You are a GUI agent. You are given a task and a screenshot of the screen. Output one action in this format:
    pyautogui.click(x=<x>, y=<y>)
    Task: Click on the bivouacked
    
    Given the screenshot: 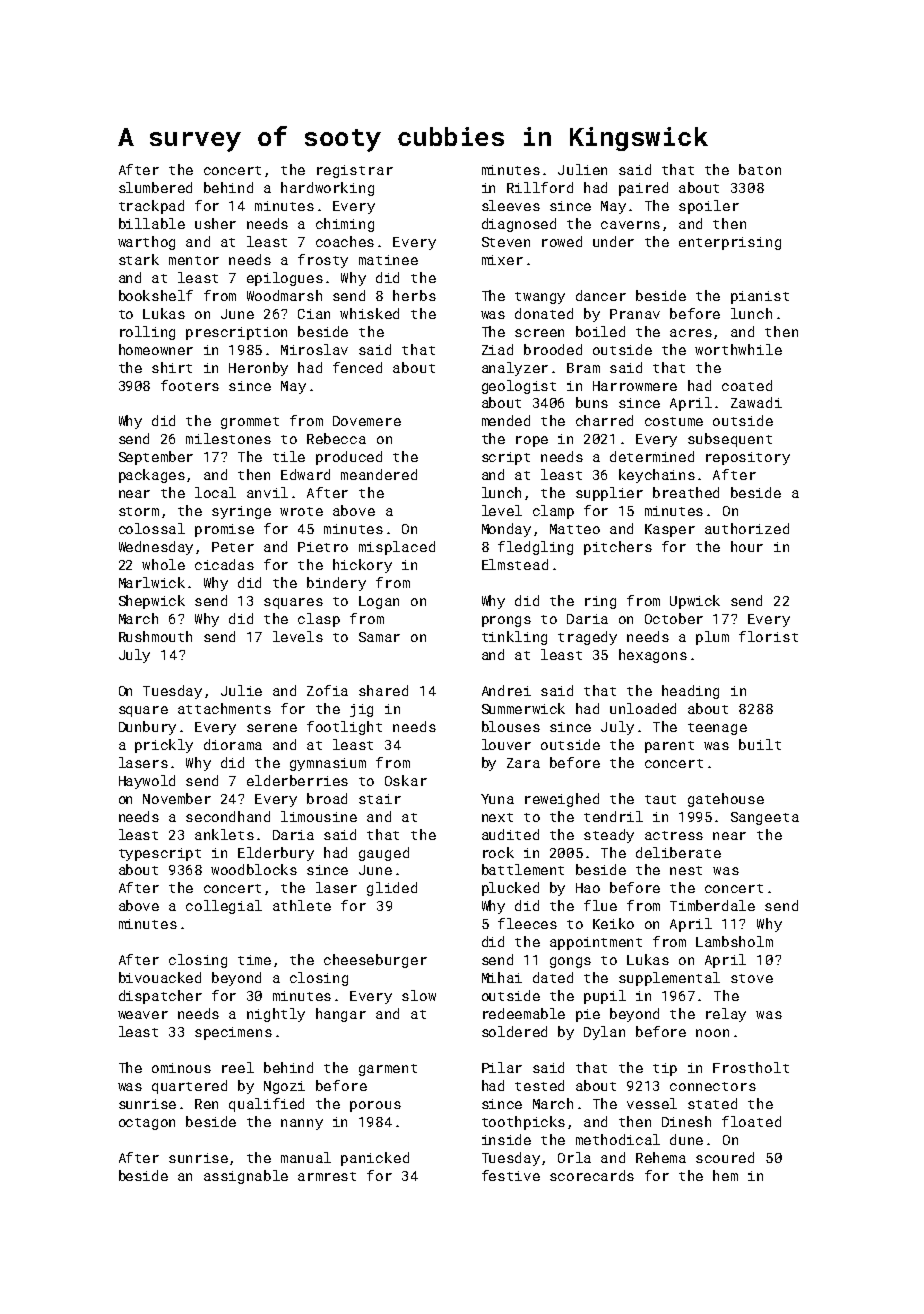 What is the action you would take?
    pyautogui.click(x=160, y=977)
